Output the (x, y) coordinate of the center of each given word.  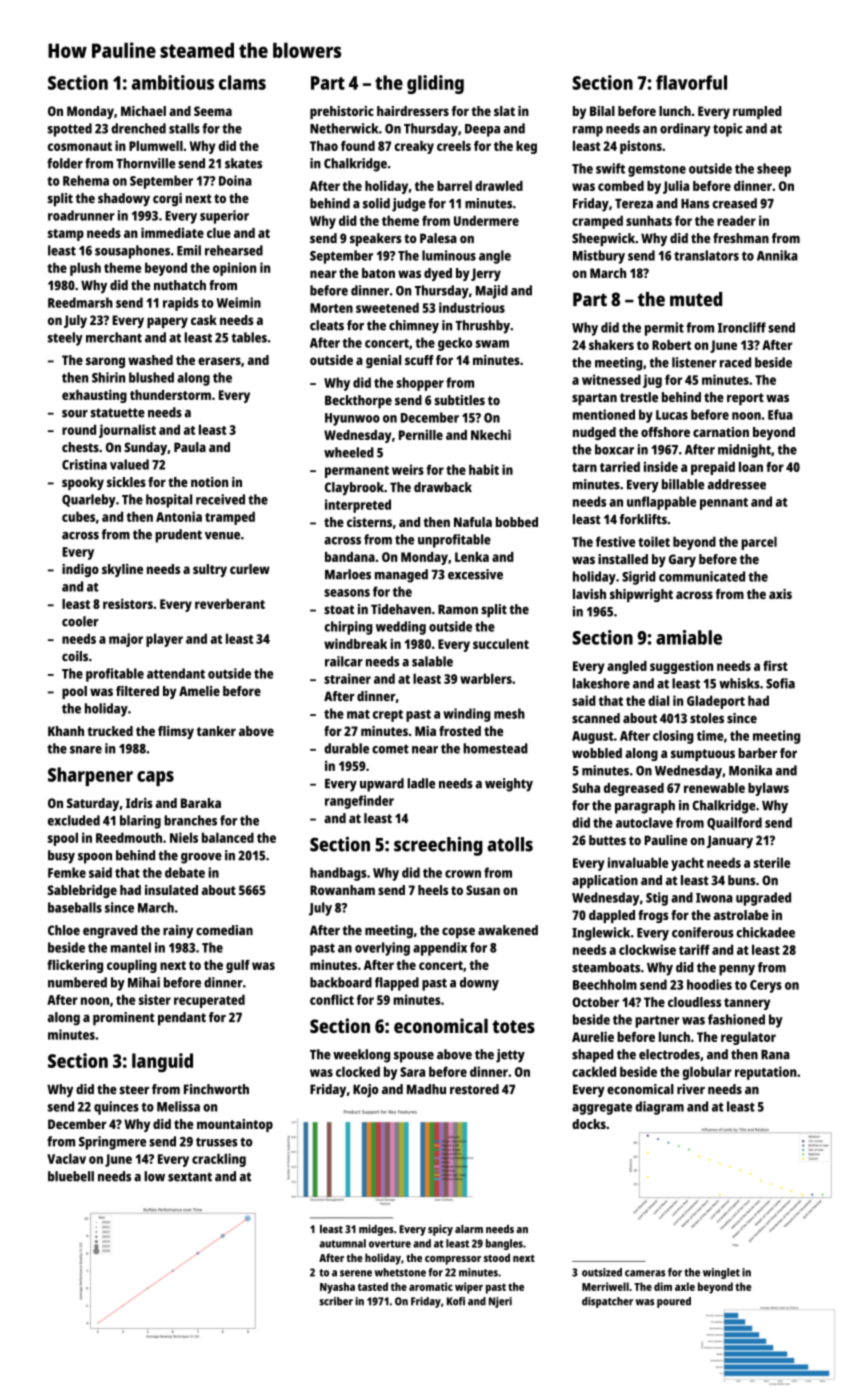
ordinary (685, 130)
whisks (739, 683)
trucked (110, 731)
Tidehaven (401, 609)
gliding (435, 84)
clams (242, 82)
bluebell (71, 1176)
